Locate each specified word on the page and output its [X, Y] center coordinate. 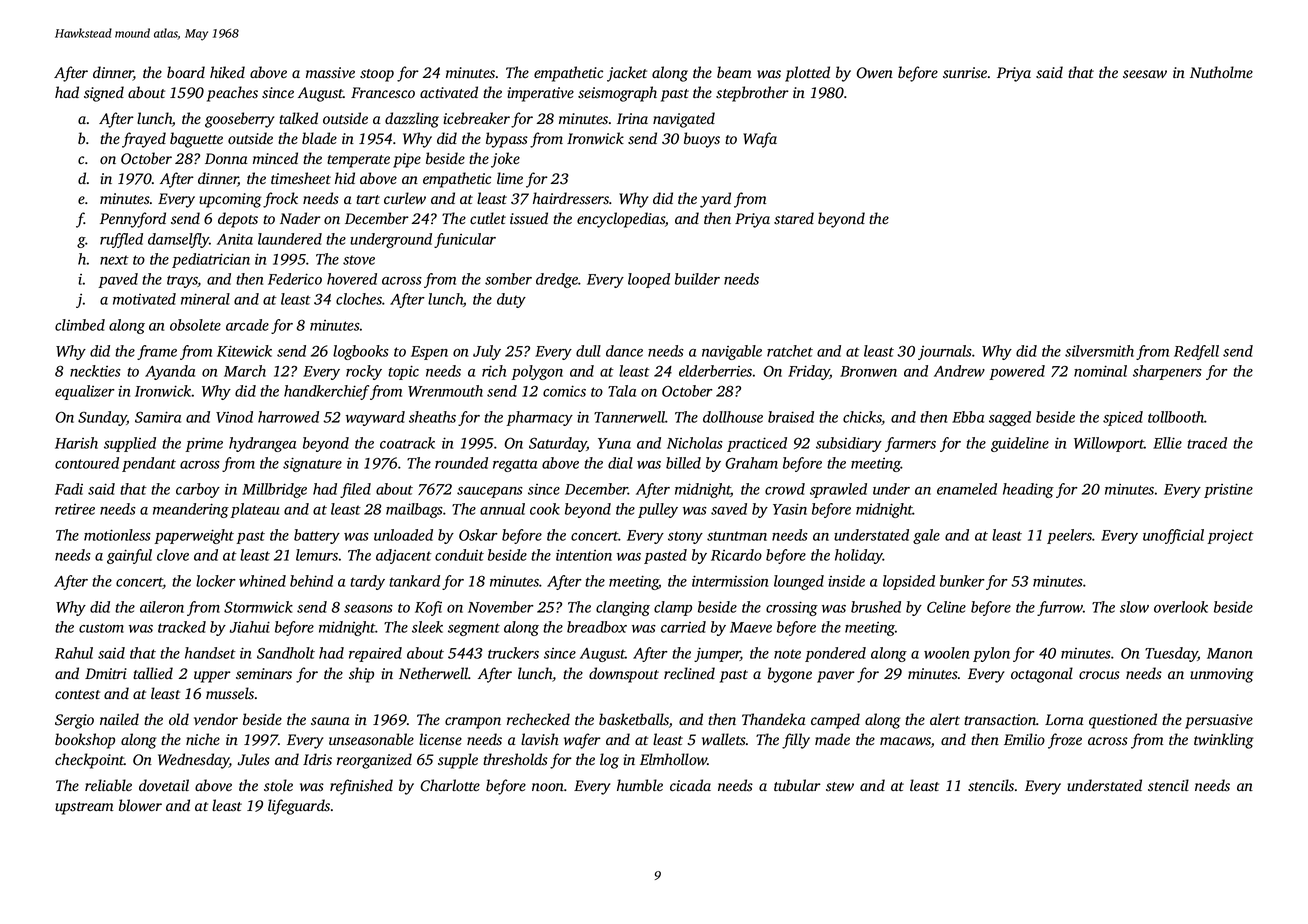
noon [548, 787]
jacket [627, 74]
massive [330, 73]
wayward [375, 418]
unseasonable [371, 739]
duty [511, 300]
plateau [254, 510]
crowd [785, 489]
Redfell [1196, 352]
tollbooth [1176, 417]
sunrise [965, 73]
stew [840, 787]
